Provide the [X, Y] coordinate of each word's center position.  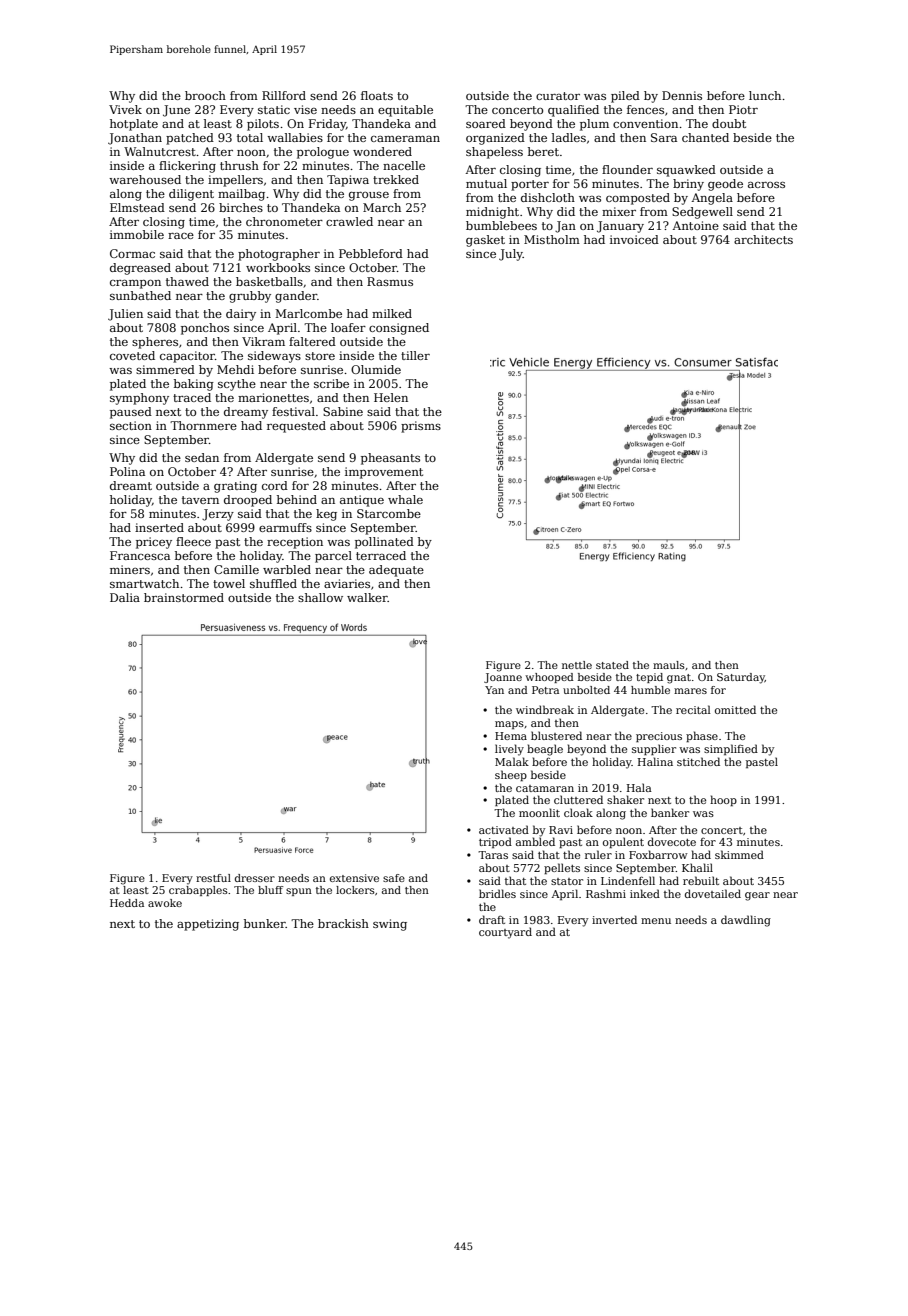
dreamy [246, 413]
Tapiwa [348, 181]
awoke [165, 903]
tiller [415, 355]
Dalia [125, 597]
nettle [577, 665]
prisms [421, 427]
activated [504, 829]
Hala [639, 787]
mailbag [241, 195]
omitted [735, 709]
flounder [627, 169]
